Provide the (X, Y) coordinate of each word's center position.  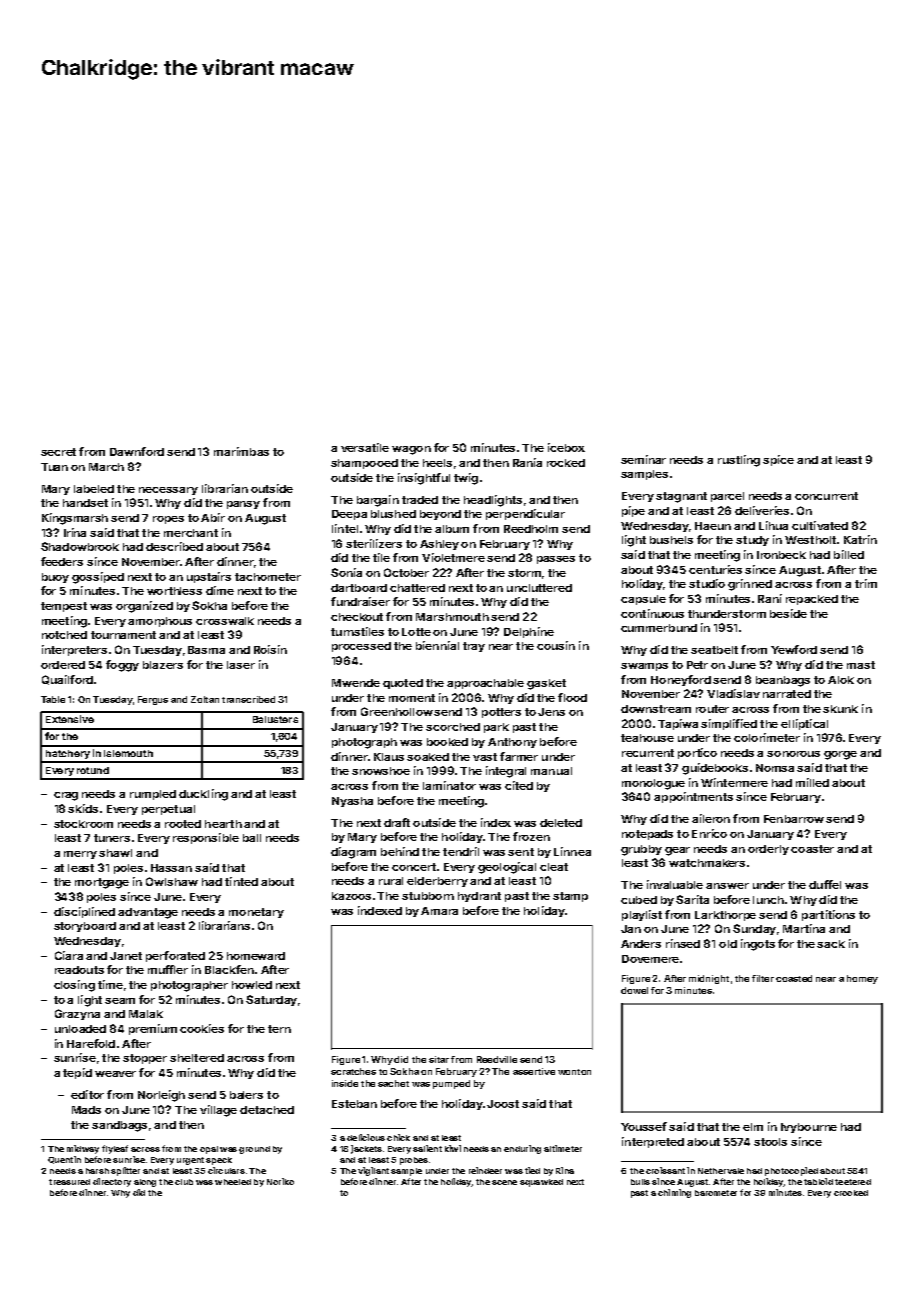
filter (763, 978)
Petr (697, 665)
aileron (711, 818)
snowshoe (381, 771)
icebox (566, 447)
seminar (643, 459)
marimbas (241, 451)
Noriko (280, 1181)
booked (447, 742)
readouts (79, 970)
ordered (63, 665)
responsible (206, 838)
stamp (570, 897)
